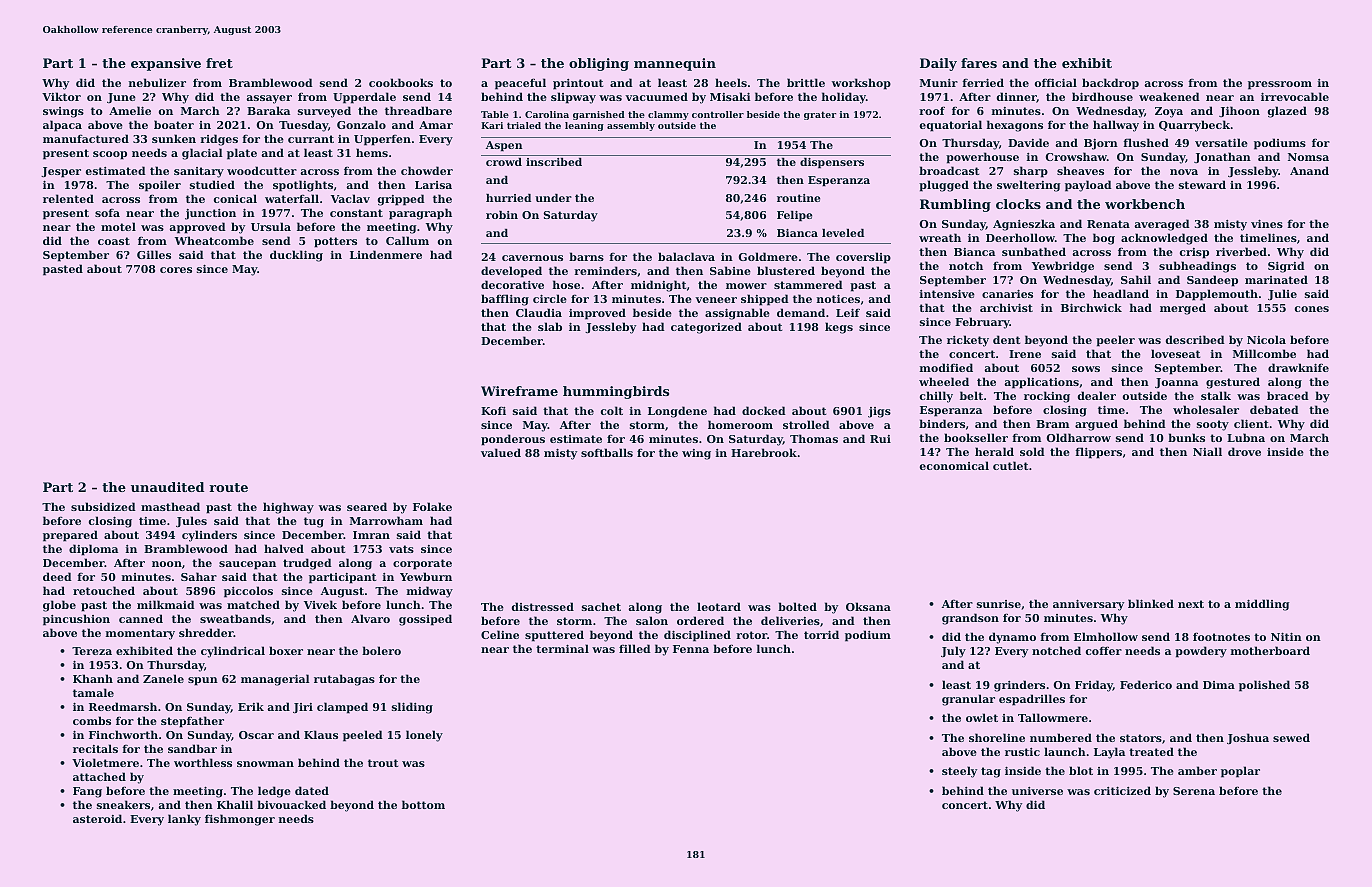 This screenshot has width=1372, height=887. What do you see at coordinates (97, 818) in the screenshot?
I see `asteroid` at bounding box center [97, 818].
